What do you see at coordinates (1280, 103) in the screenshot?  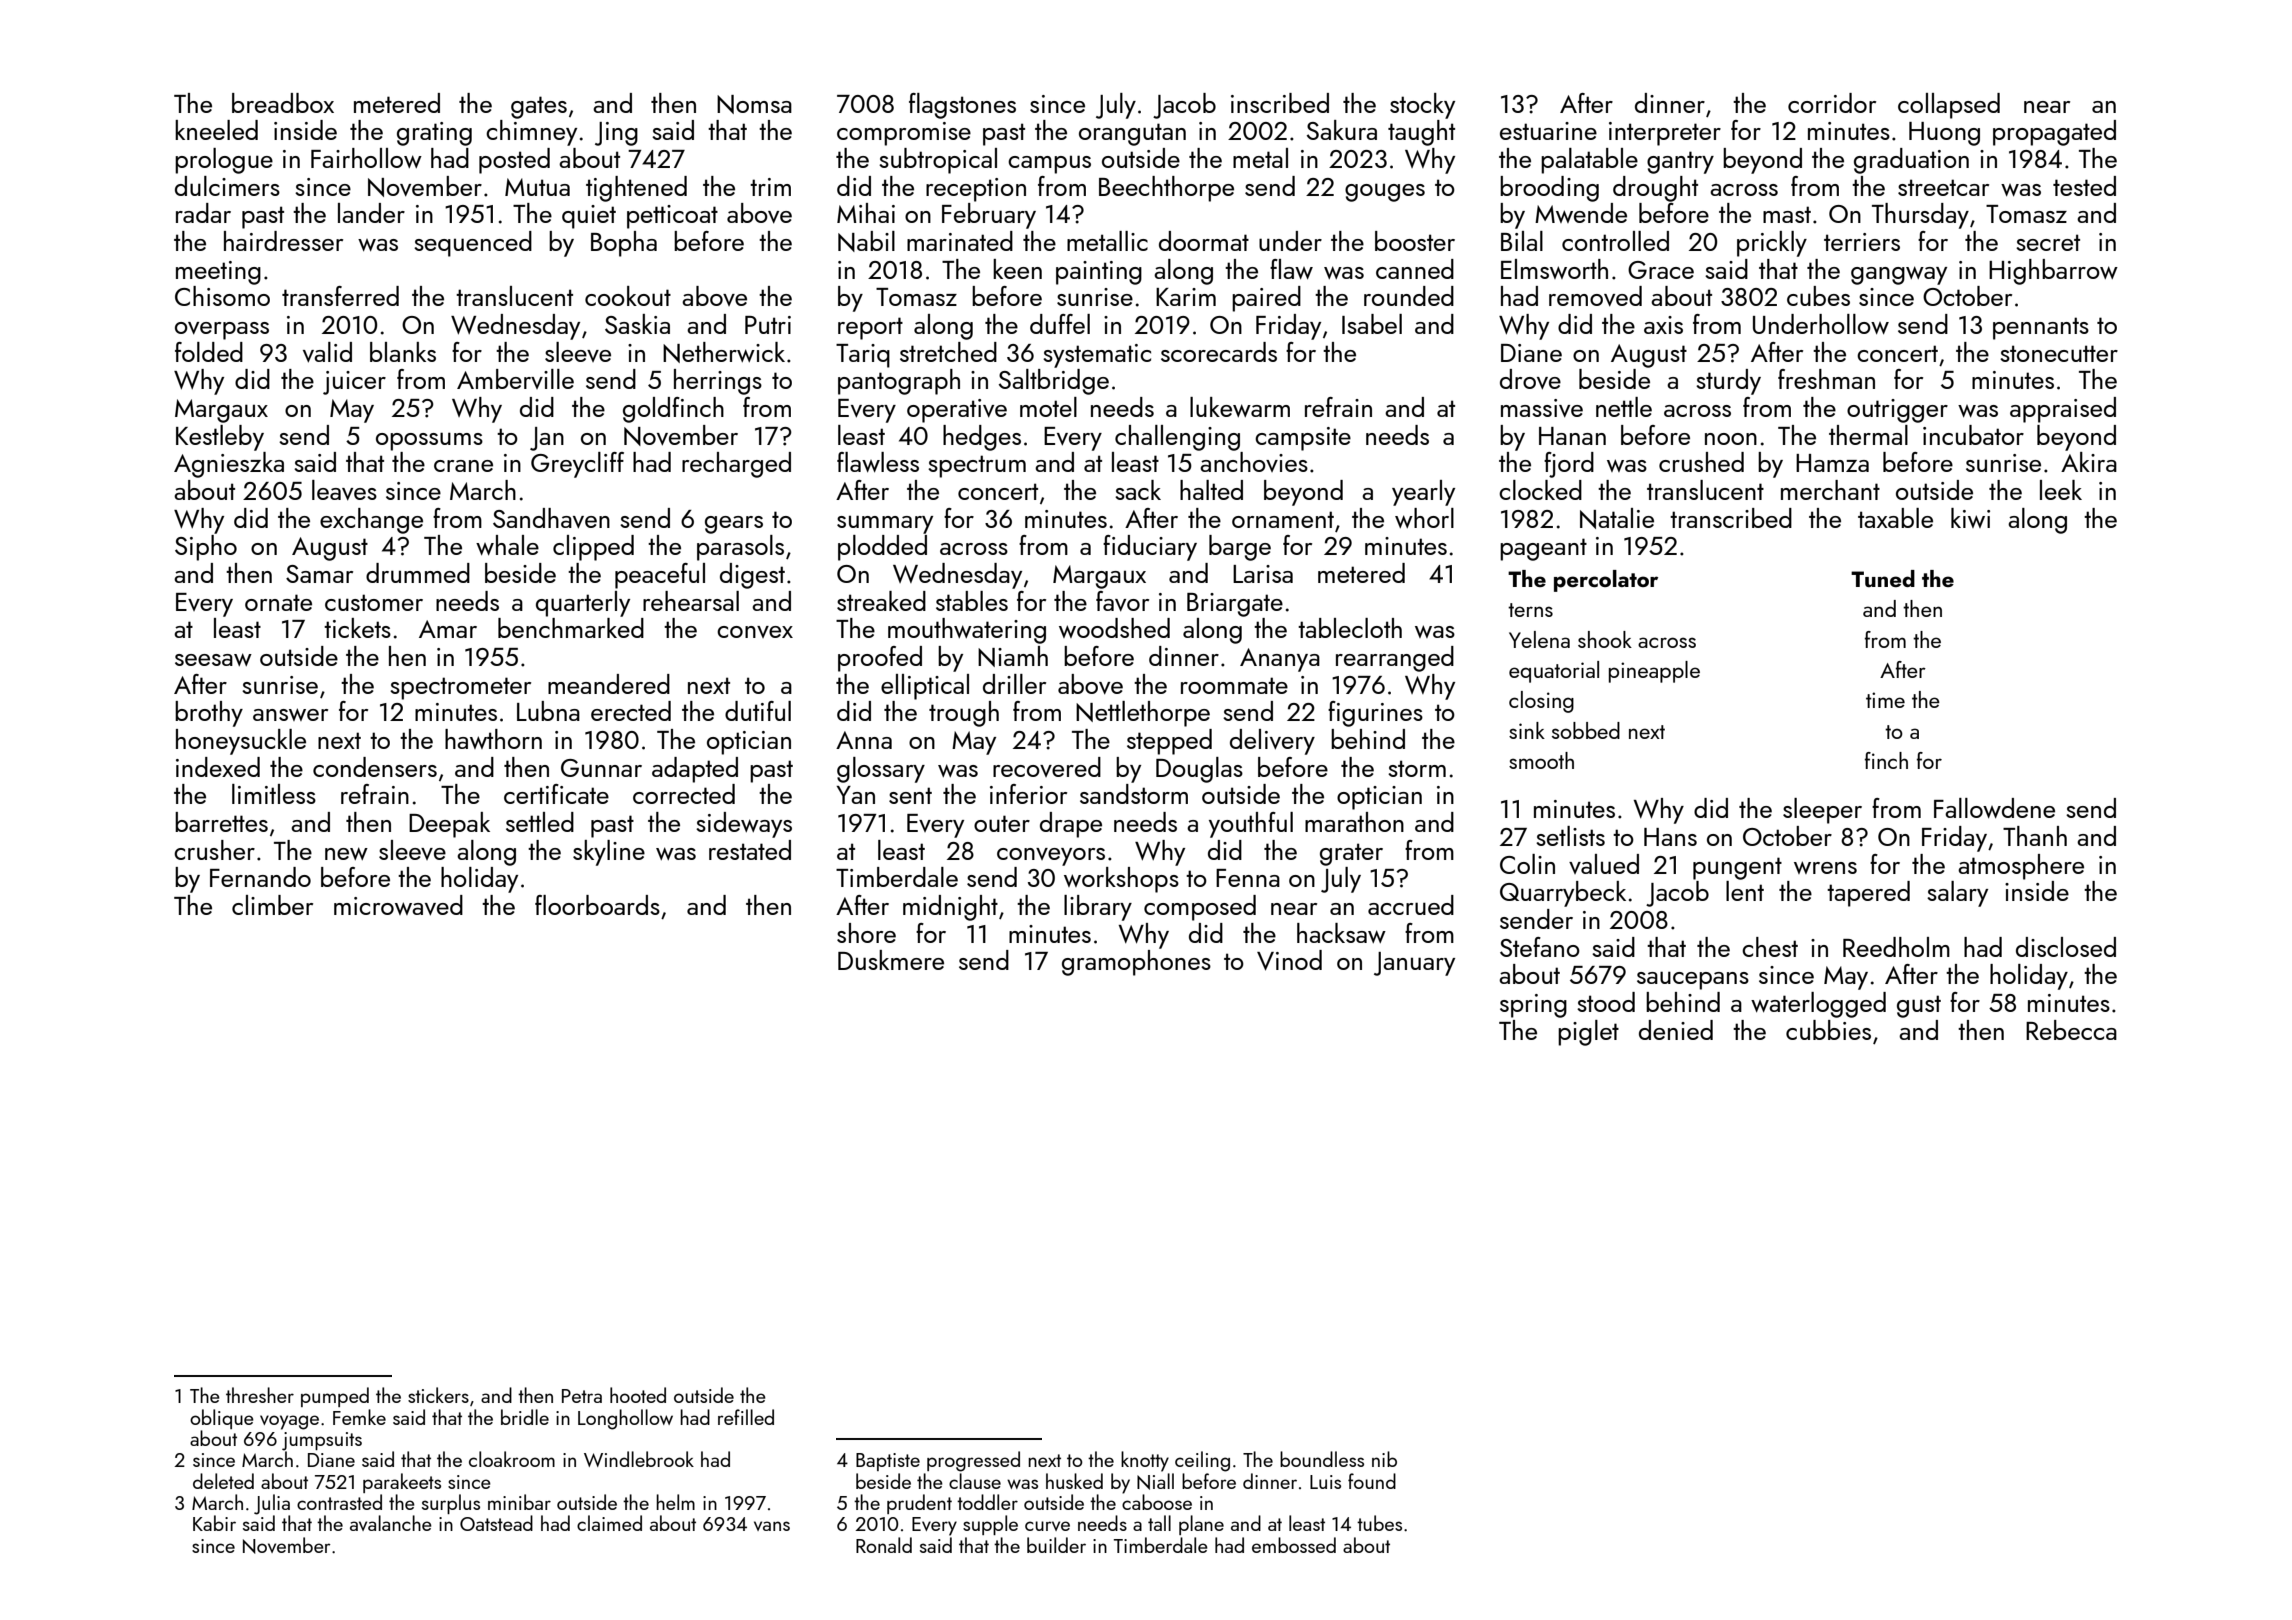 I see `inscribed` at bounding box center [1280, 103].
